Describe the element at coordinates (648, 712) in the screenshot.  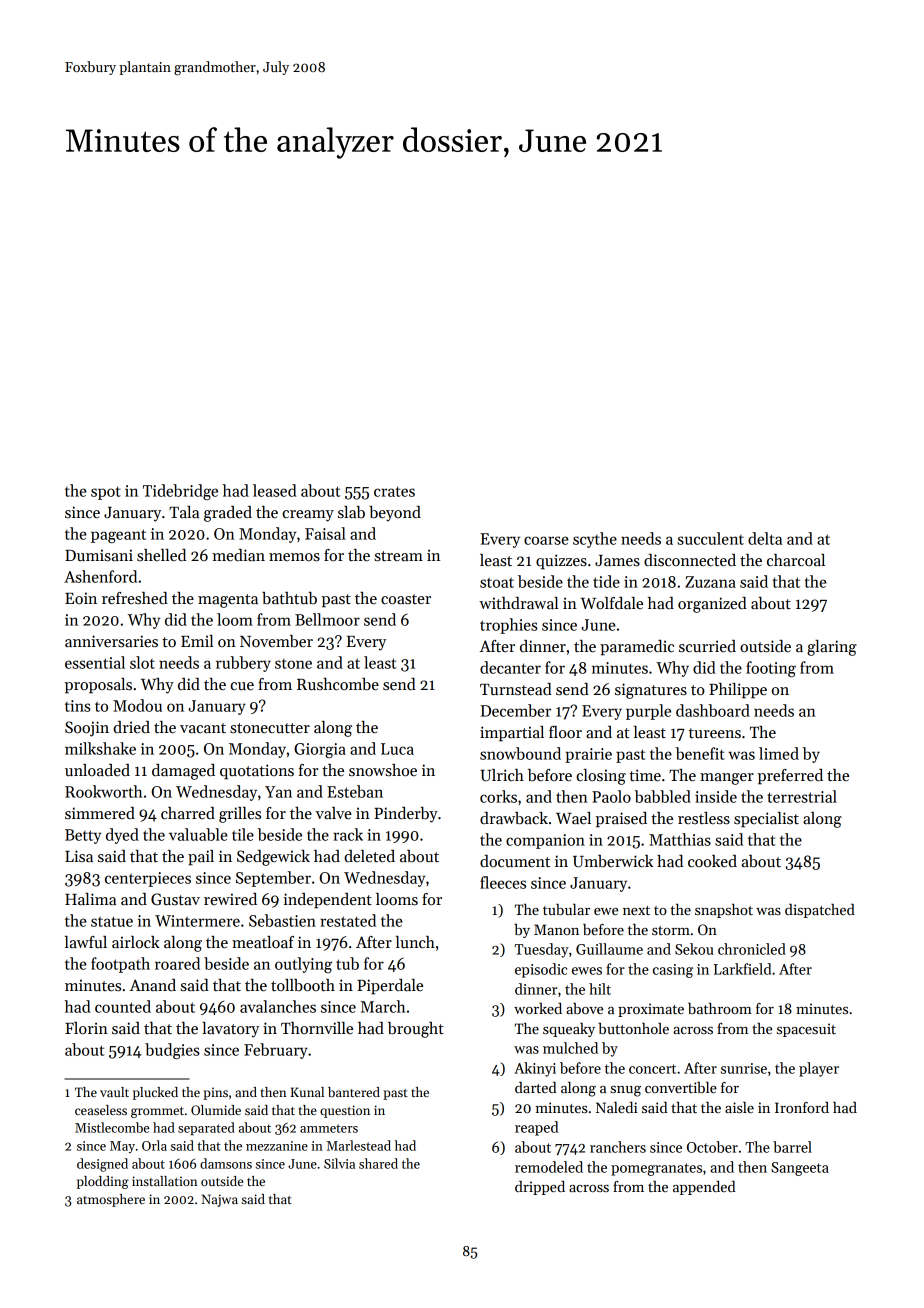
I see `purple` at that location.
